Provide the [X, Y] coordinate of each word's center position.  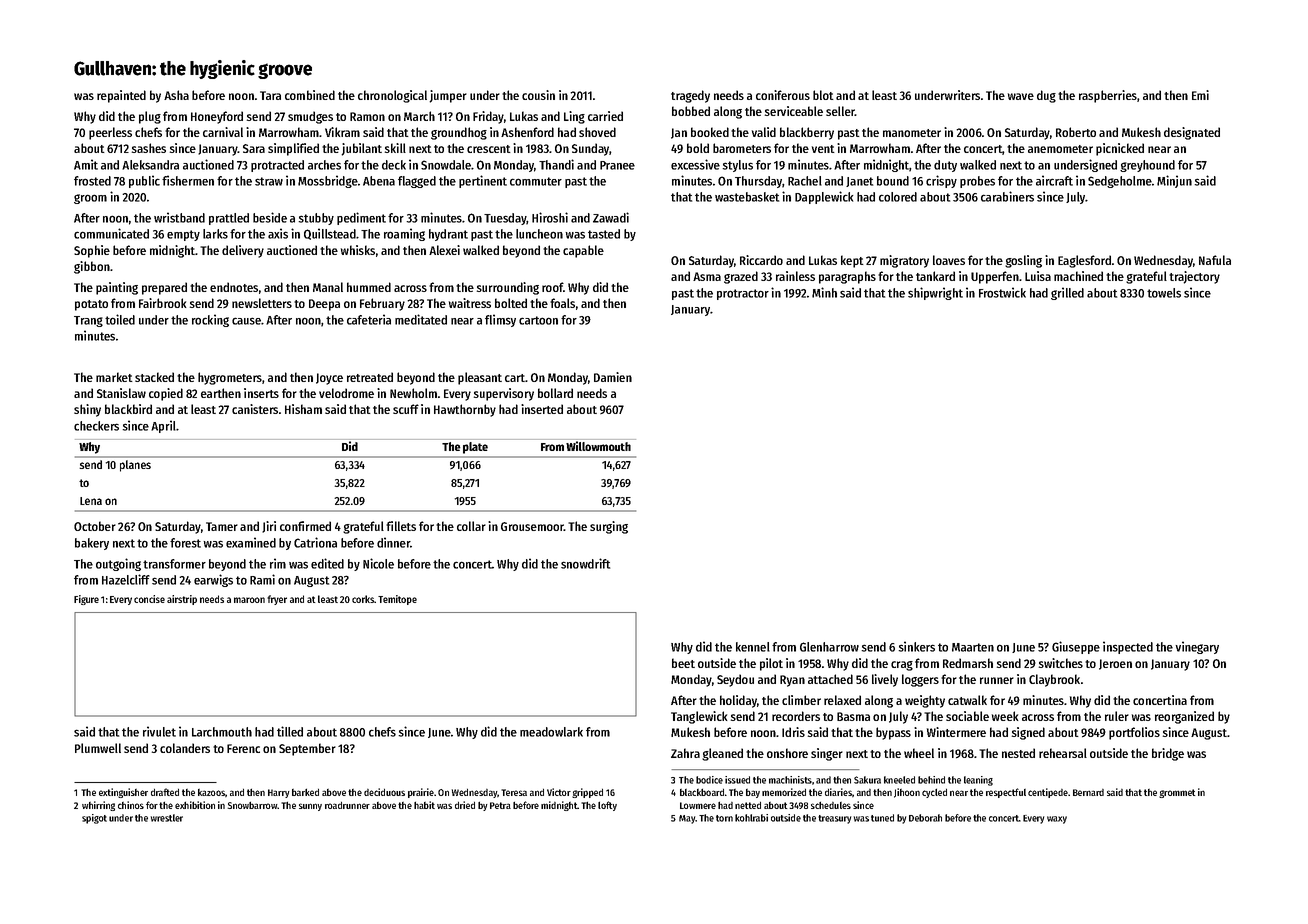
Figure [86, 600]
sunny [310, 807]
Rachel [805, 181]
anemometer [1060, 149]
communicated [111, 233]
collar [471, 526]
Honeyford [217, 117]
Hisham [303, 409]
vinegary [1197, 647]
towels [1164, 293]
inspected [1128, 647]
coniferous [783, 95]
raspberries [1108, 96]
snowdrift [585, 563]
